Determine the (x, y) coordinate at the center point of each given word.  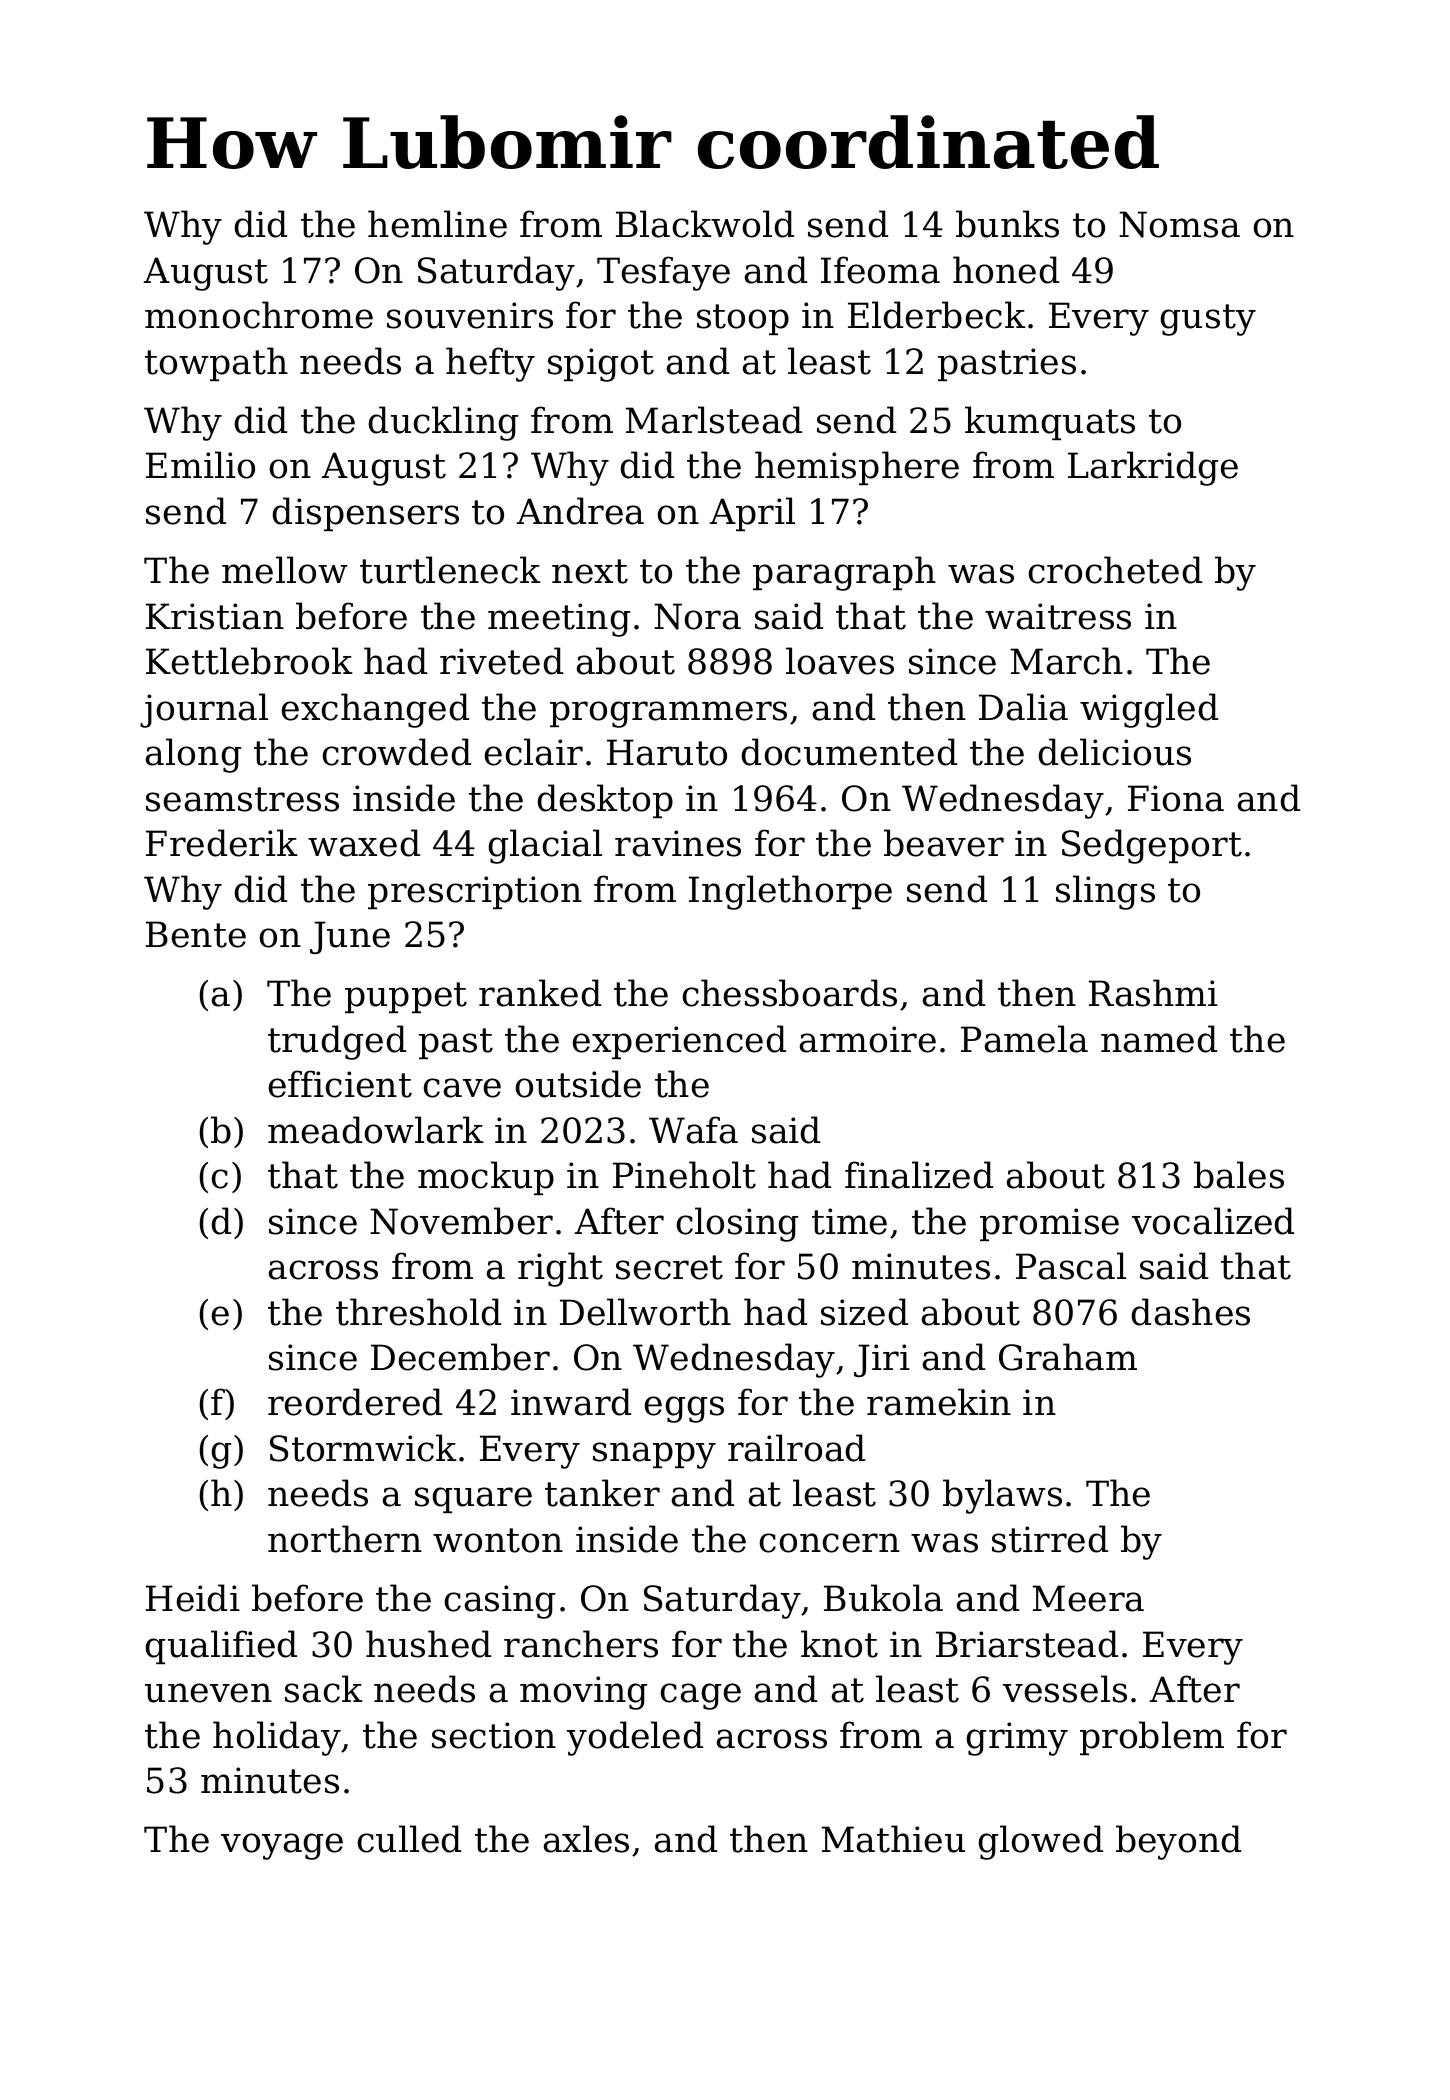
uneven (208, 1693)
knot (839, 1644)
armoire (868, 1039)
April (752, 514)
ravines (678, 843)
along (193, 755)
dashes (1191, 1312)
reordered (355, 1402)
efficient (340, 1084)
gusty (1208, 320)
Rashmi (1153, 993)
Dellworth (645, 1312)
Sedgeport (1152, 846)
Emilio (200, 465)
